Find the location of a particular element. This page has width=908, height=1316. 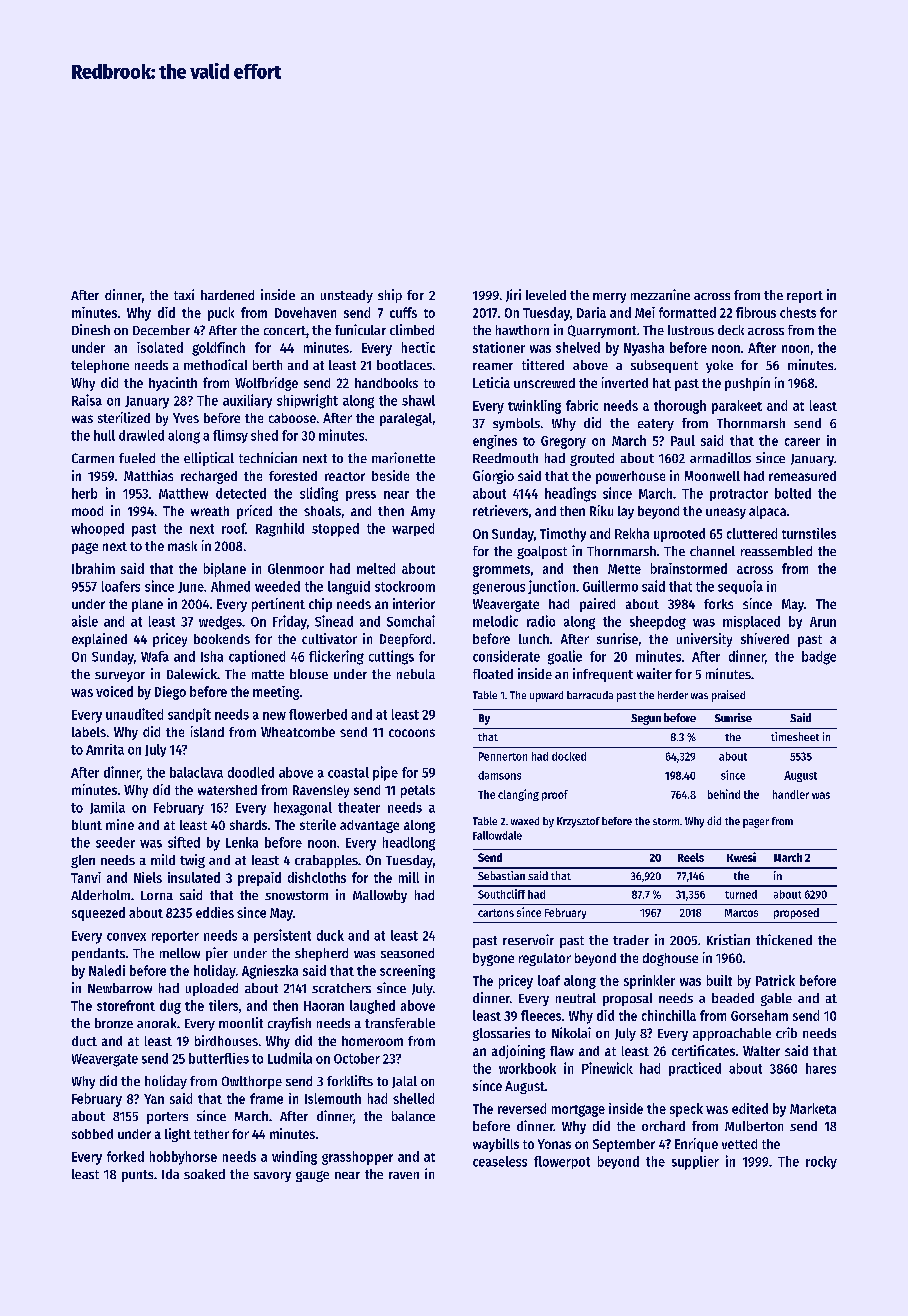

timesheet is located at coordinates (795, 736).
